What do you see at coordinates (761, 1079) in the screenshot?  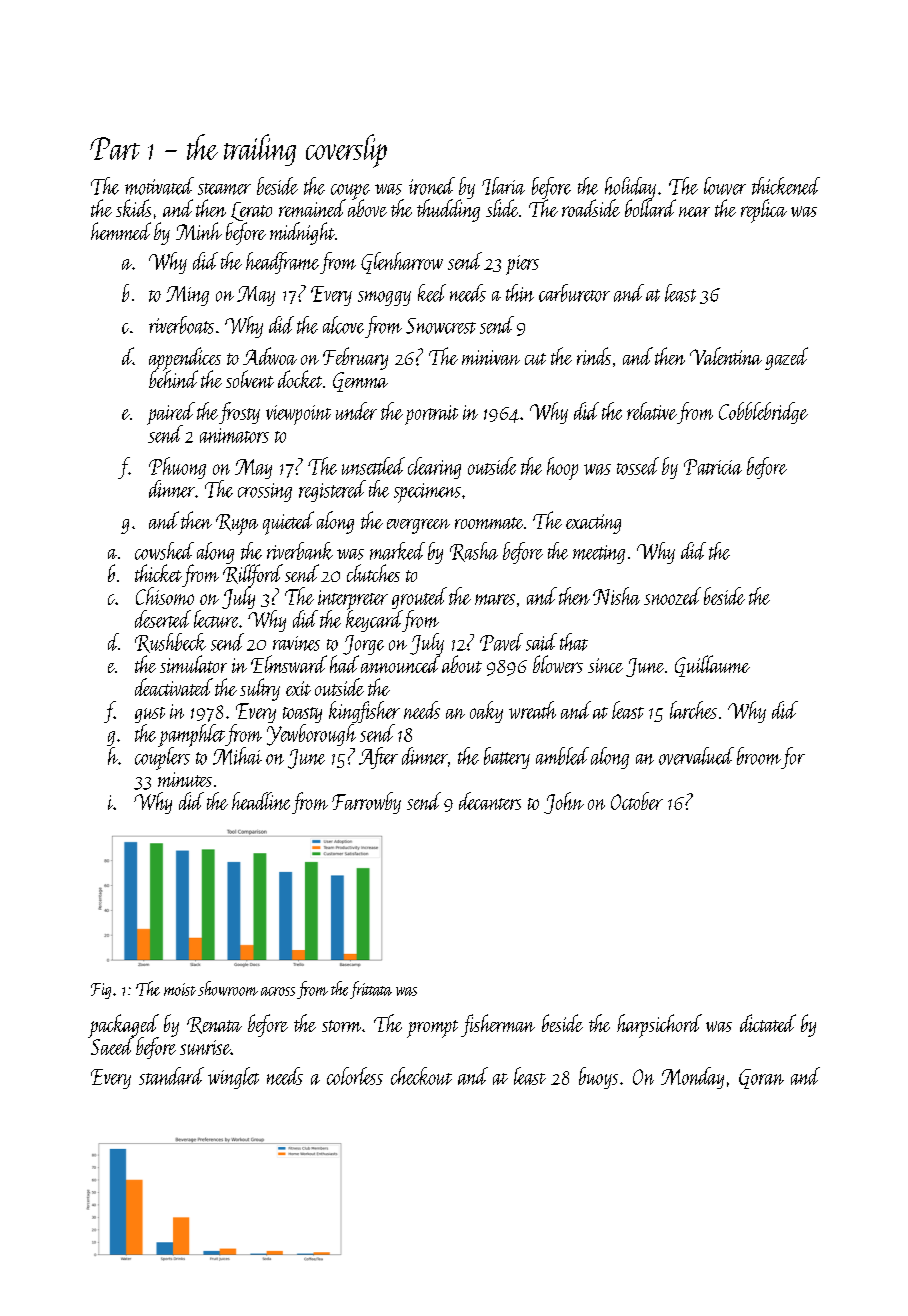 I see `Goran` at bounding box center [761, 1079].
